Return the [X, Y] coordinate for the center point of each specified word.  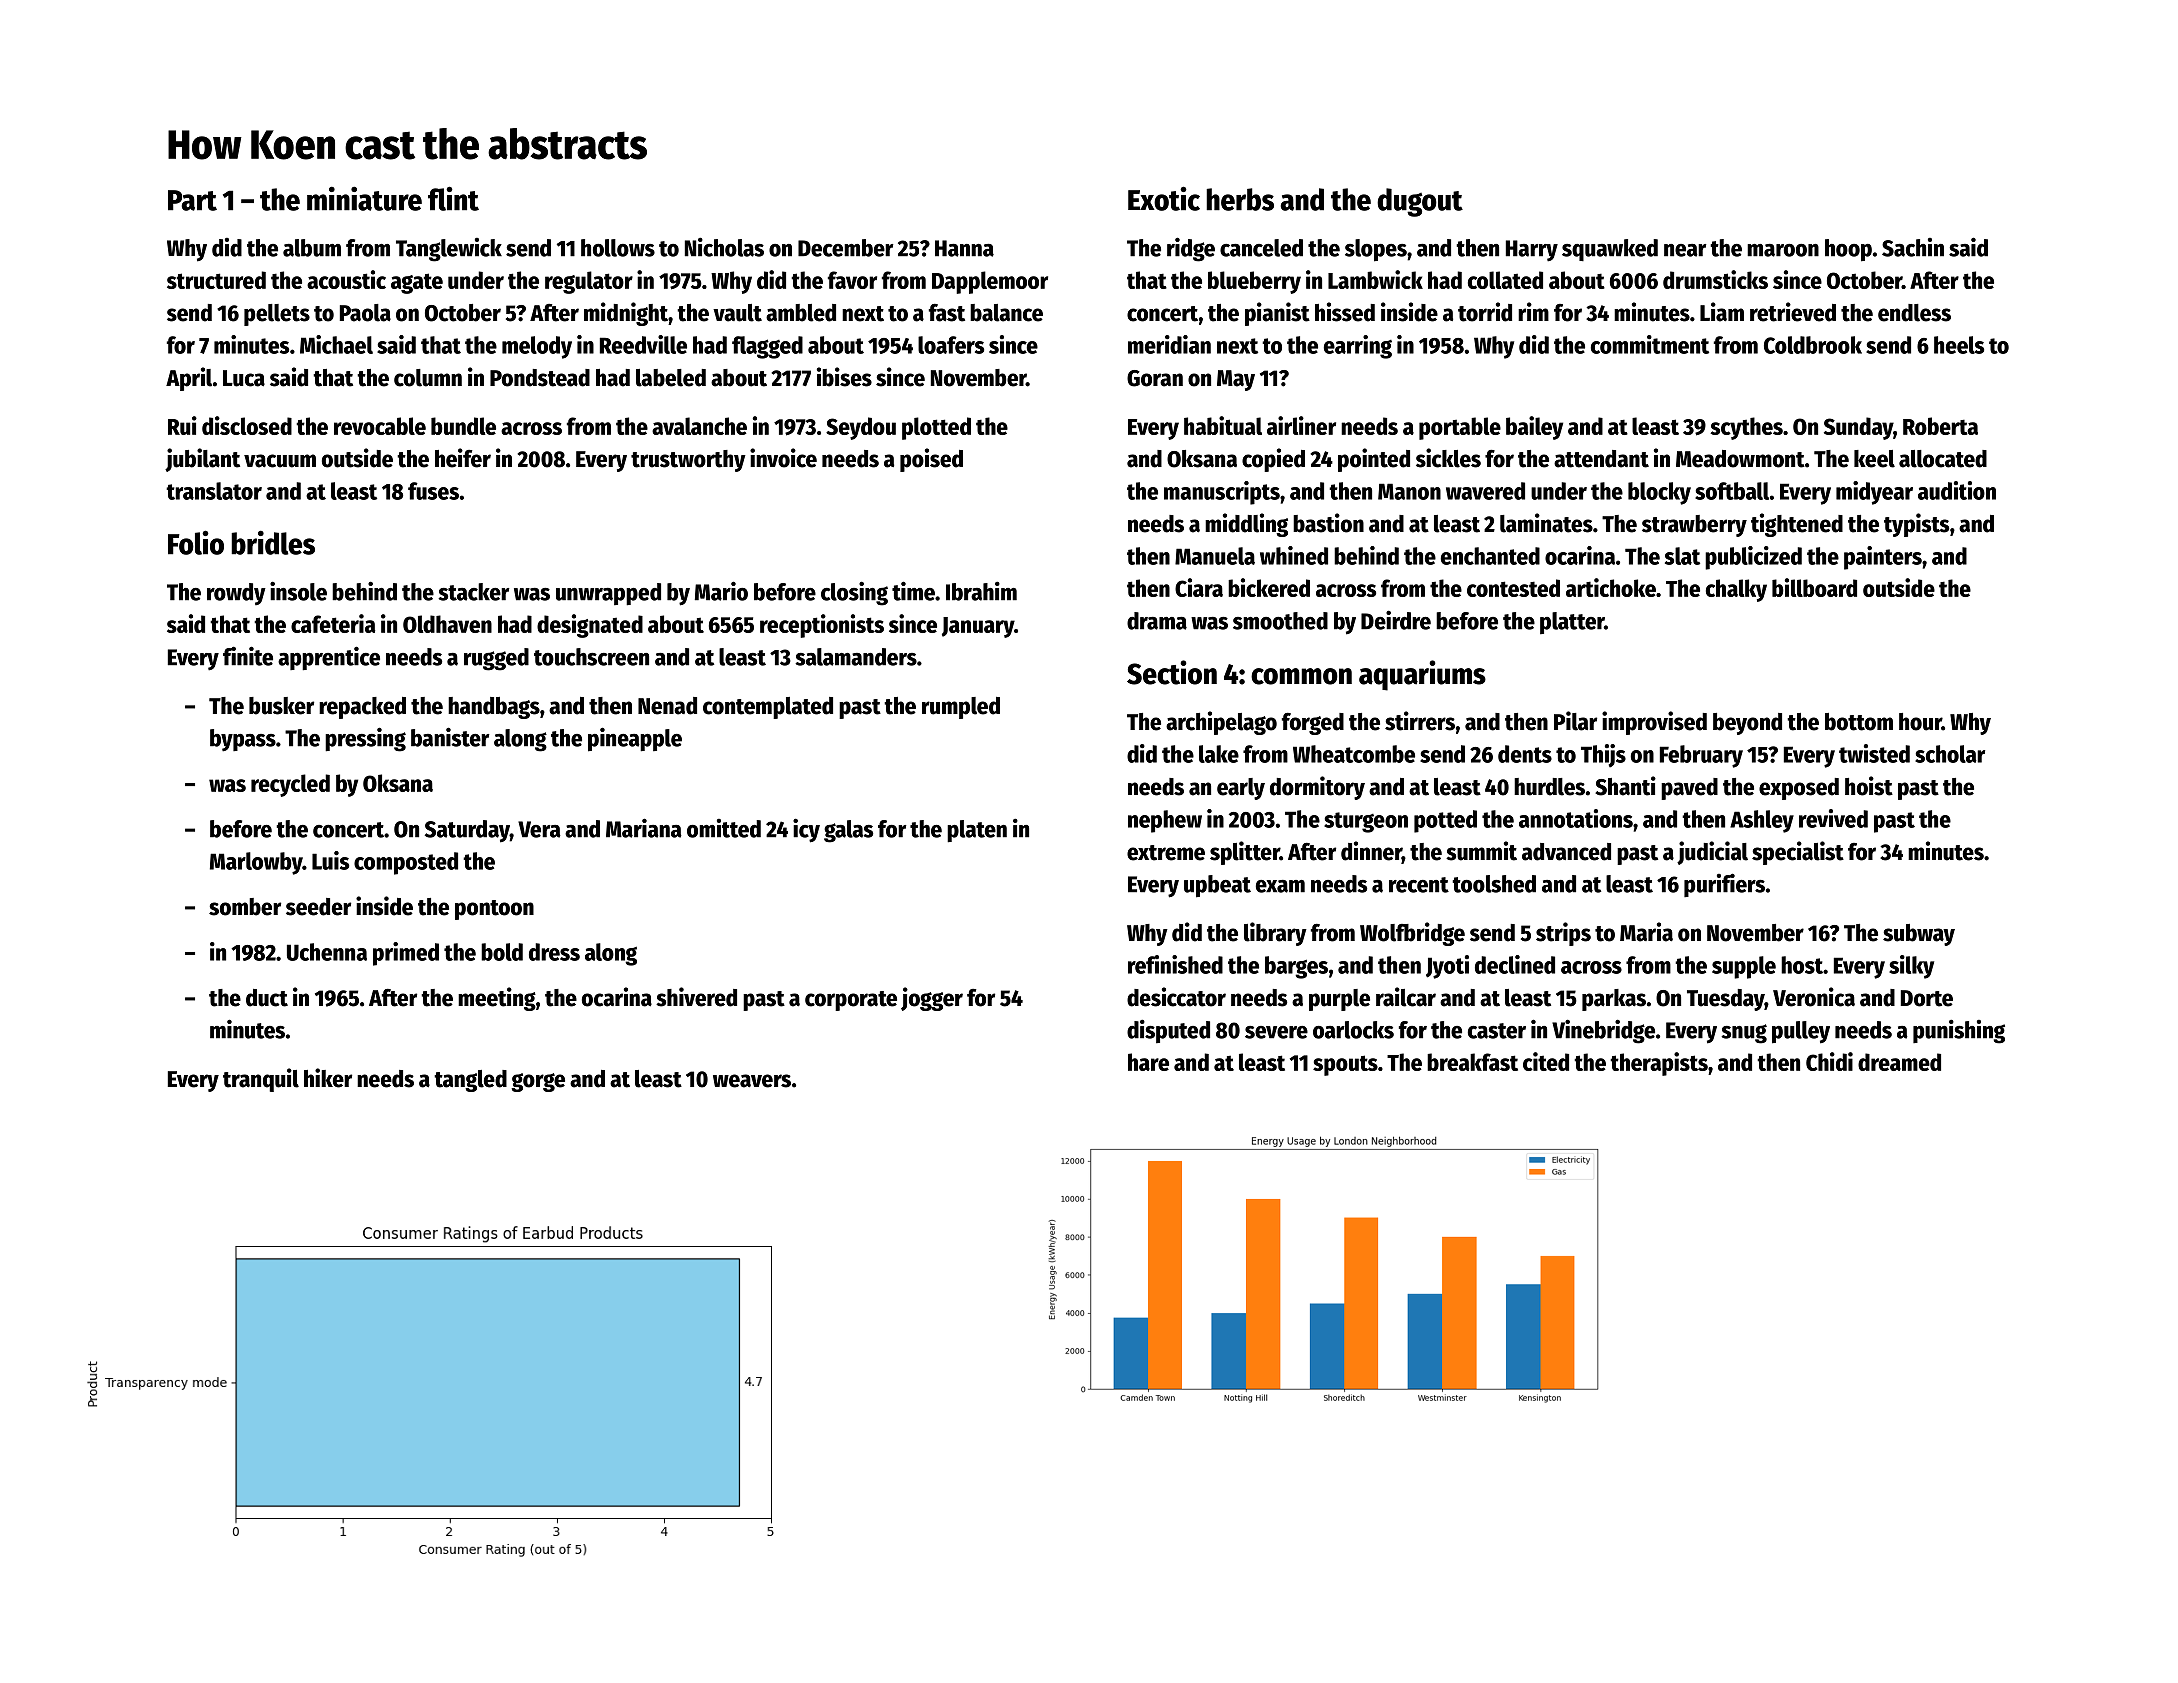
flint [453, 198]
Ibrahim [981, 591]
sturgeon [1366, 822]
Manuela [1215, 556]
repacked [362, 708]
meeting [497, 999]
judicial [1712, 853]
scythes [1746, 428]
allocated [1943, 459]
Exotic [1164, 198]
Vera [539, 829]
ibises [844, 377]
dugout [1420, 202]
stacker [474, 592]
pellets [277, 315]
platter [1572, 623]
